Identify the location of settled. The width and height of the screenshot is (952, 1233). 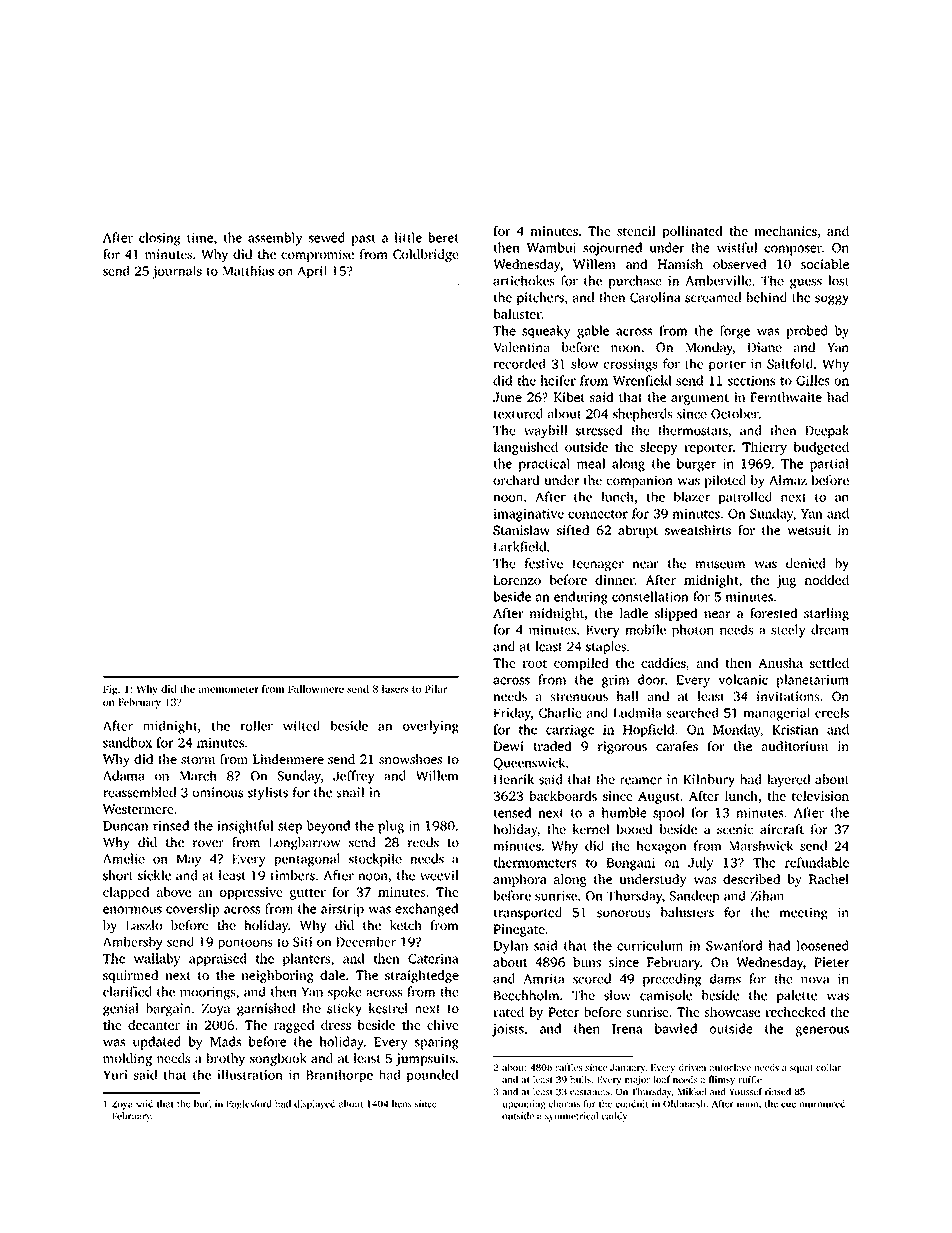
(829, 662).
